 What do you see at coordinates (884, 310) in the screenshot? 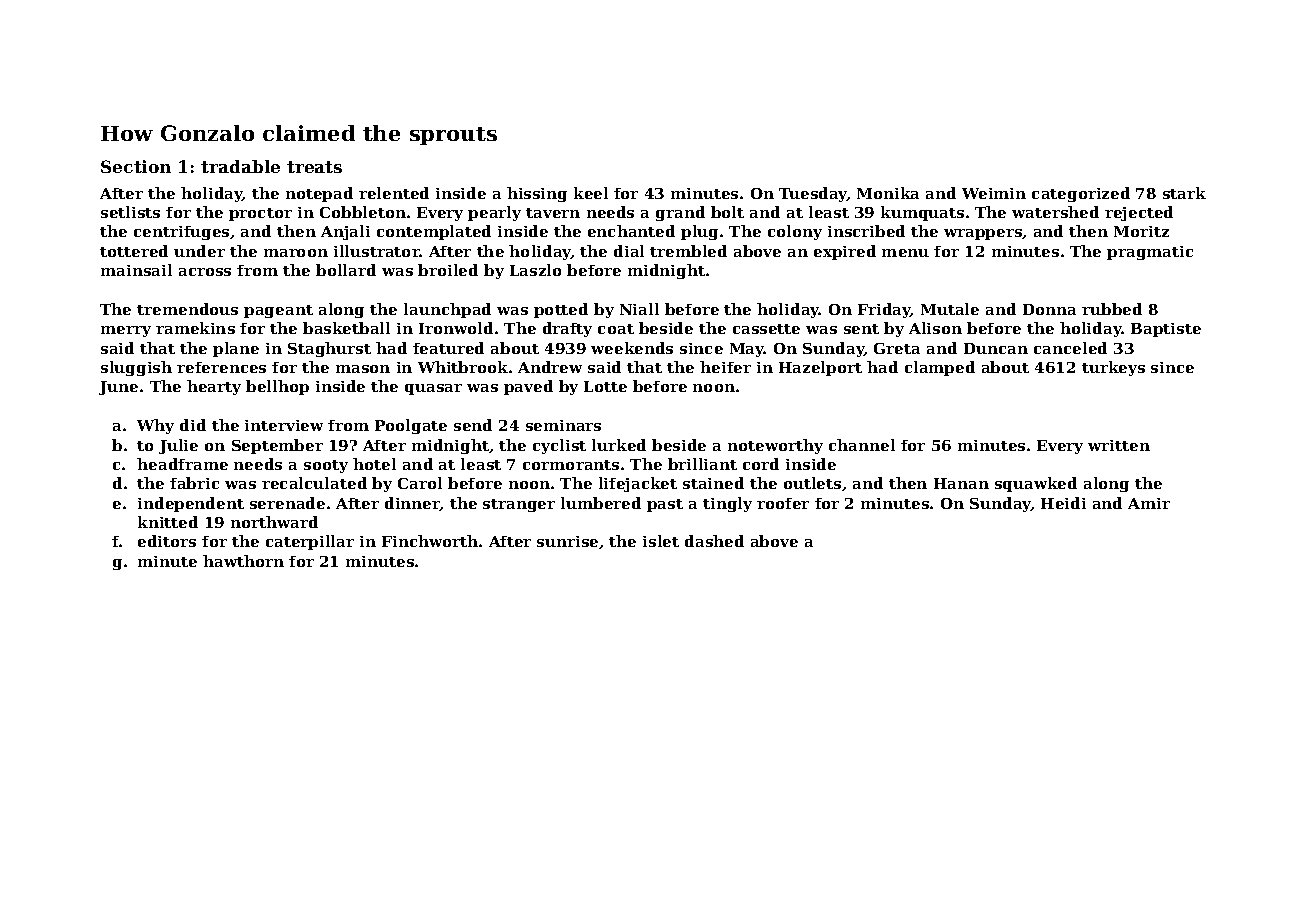
I see `Friday` at bounding box center [884, 310].
